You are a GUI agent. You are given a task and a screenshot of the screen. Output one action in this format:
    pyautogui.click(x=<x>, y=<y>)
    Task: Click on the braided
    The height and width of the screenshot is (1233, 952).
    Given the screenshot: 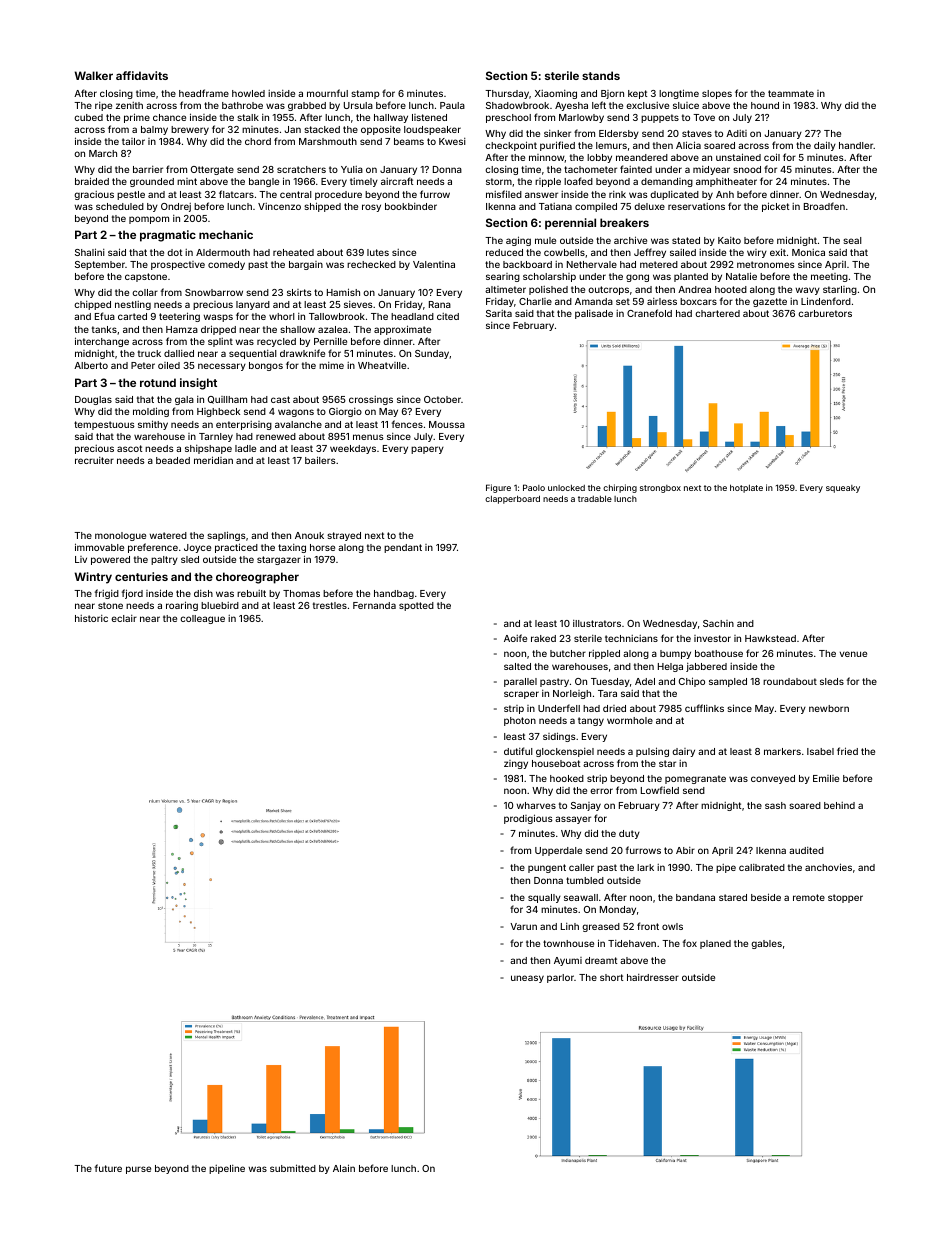 What is the action you would take?
    pyautogui.click(x=92, y=181)
